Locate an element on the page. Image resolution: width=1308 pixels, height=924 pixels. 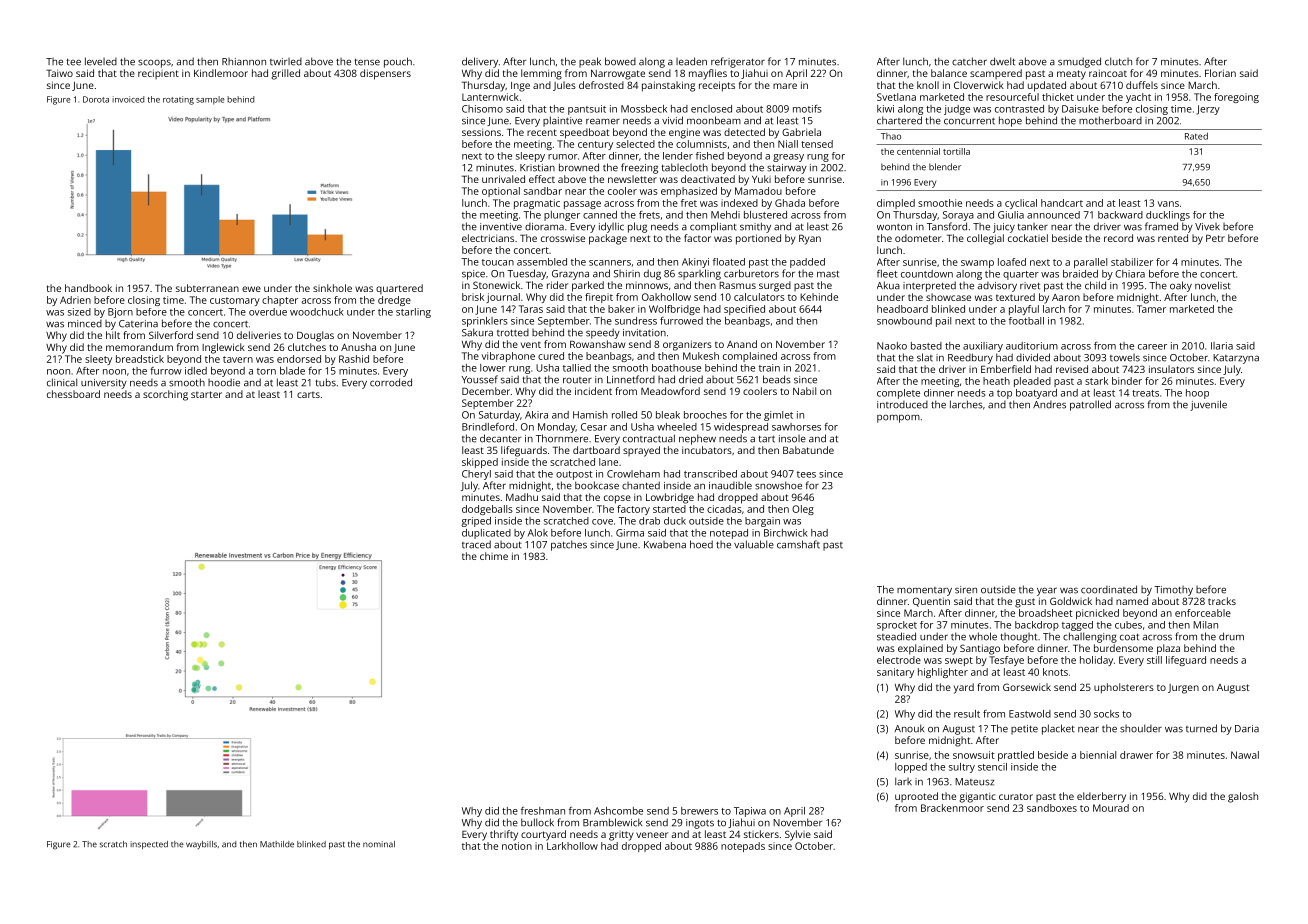
smudged is located at coordinates (1079, 62).
